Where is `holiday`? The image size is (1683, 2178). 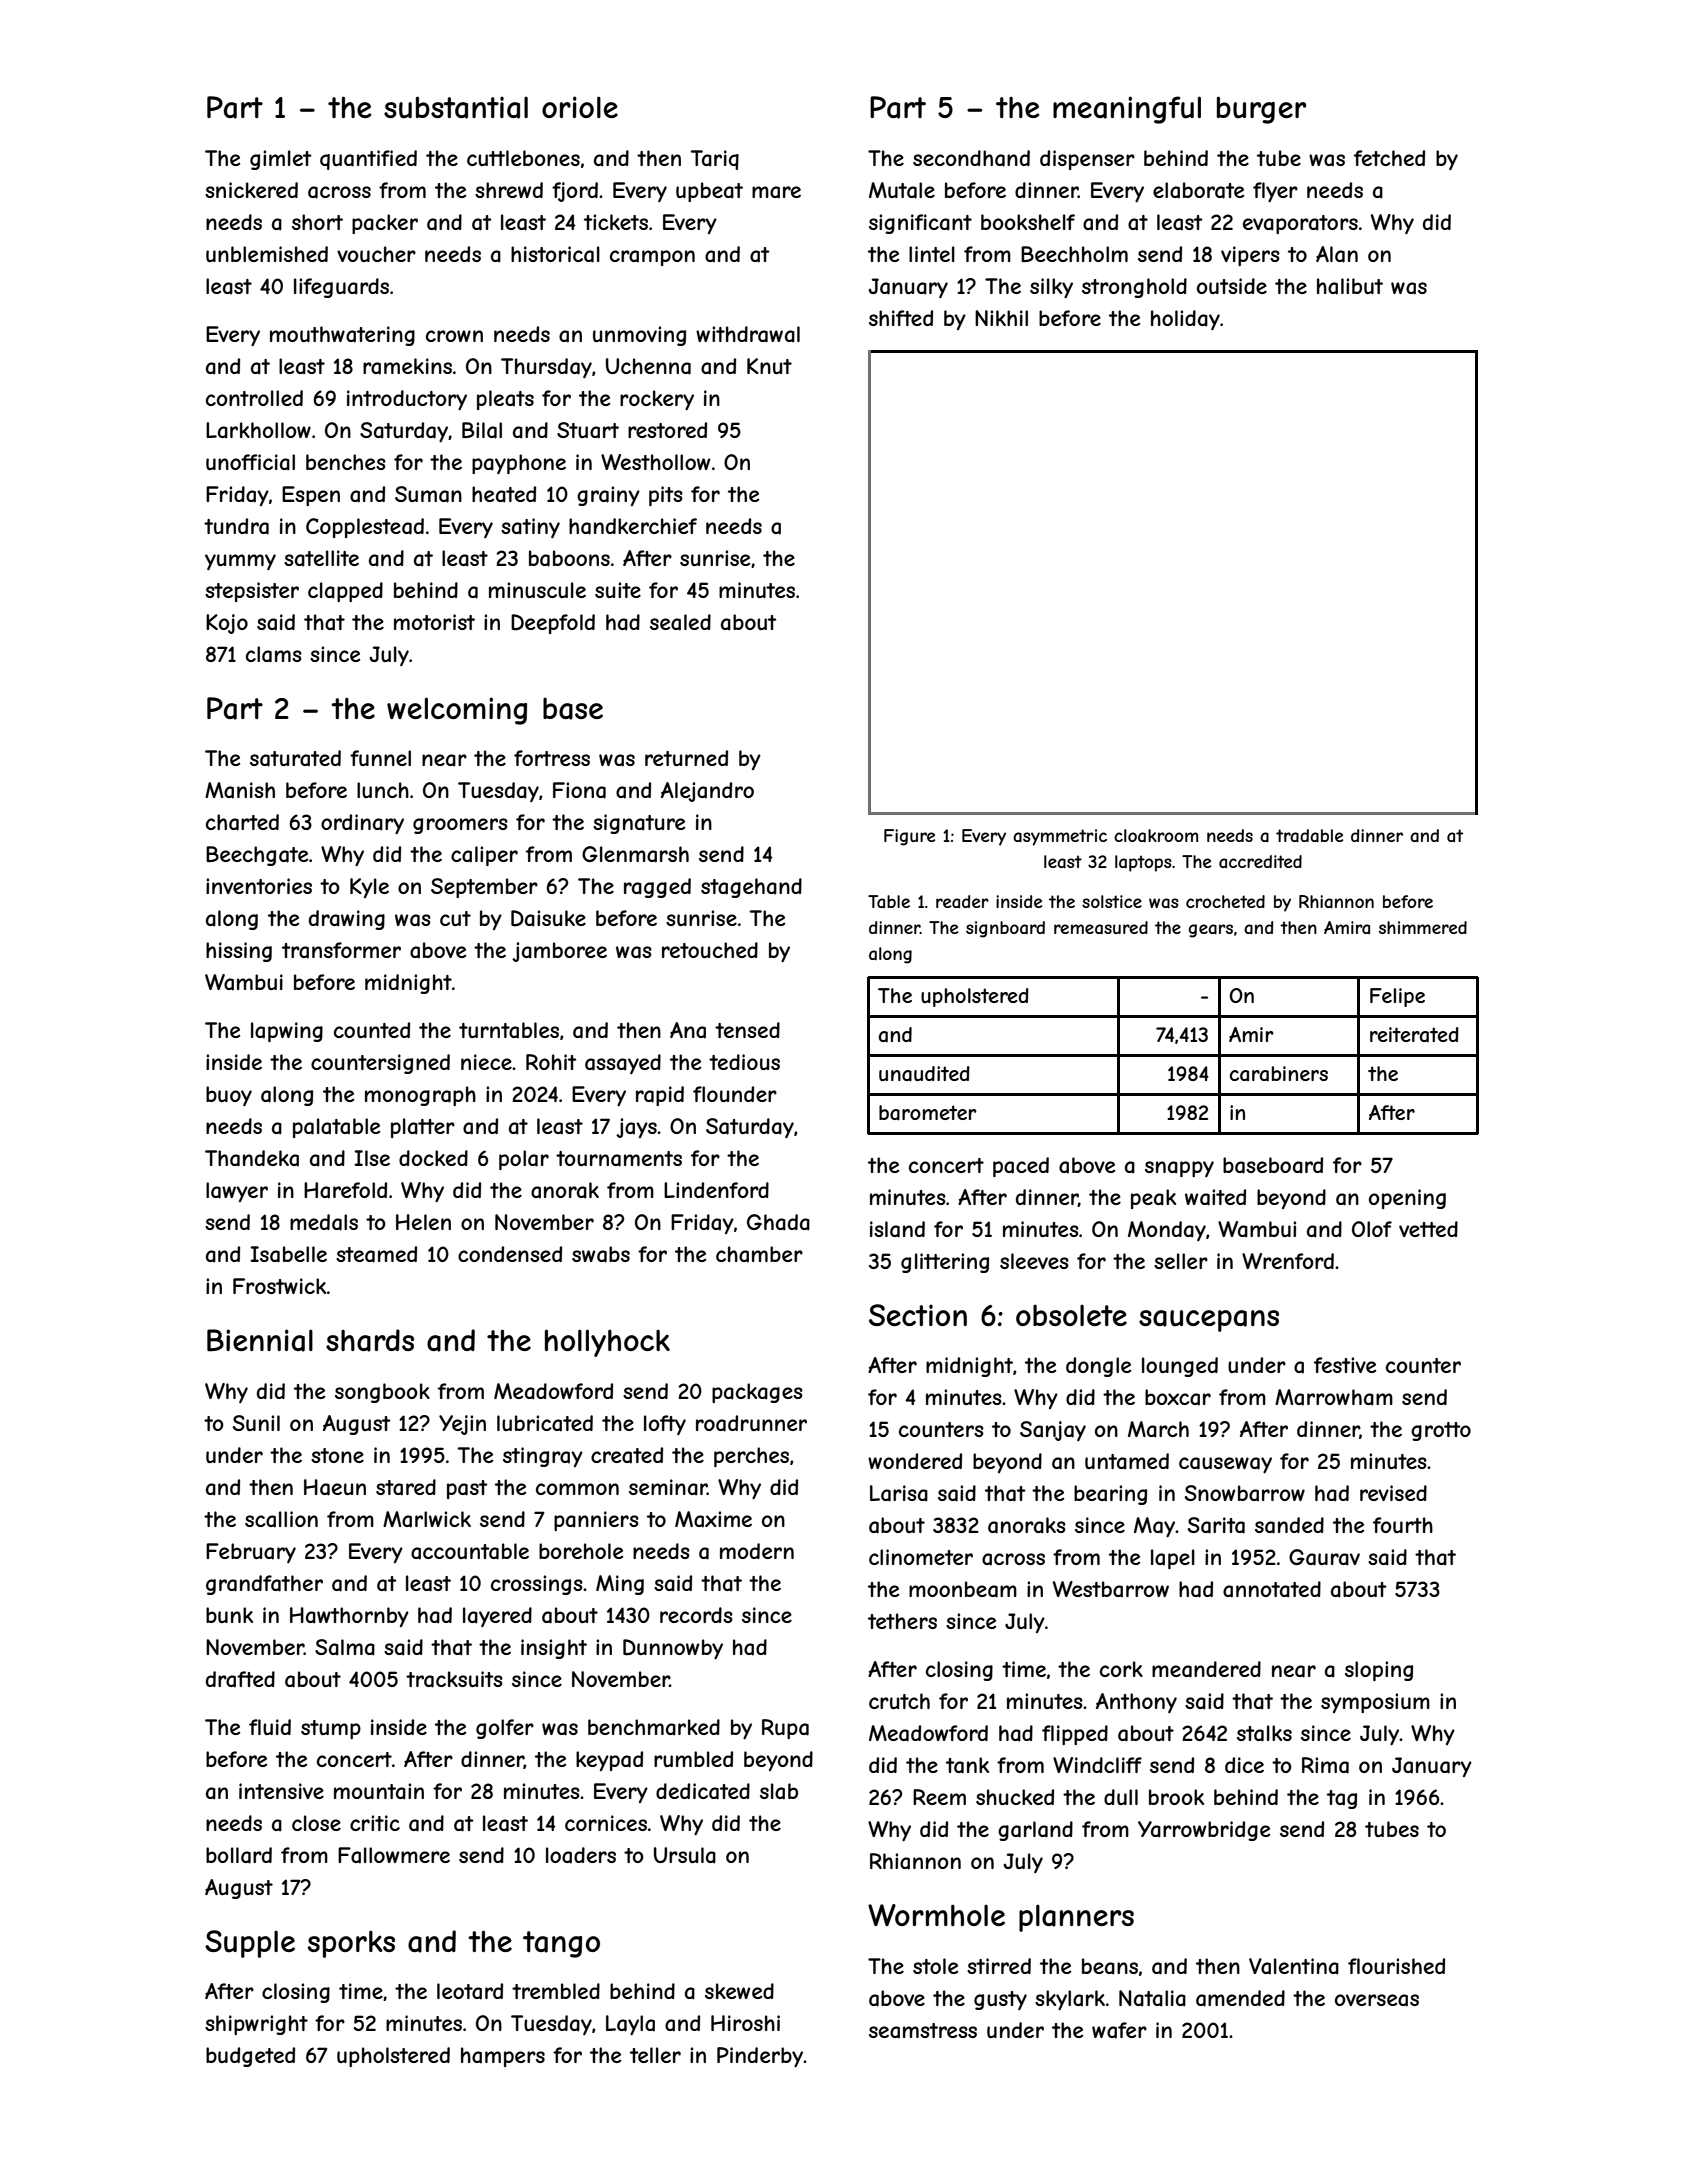
holiday is located at coordinates (1185, 320).
